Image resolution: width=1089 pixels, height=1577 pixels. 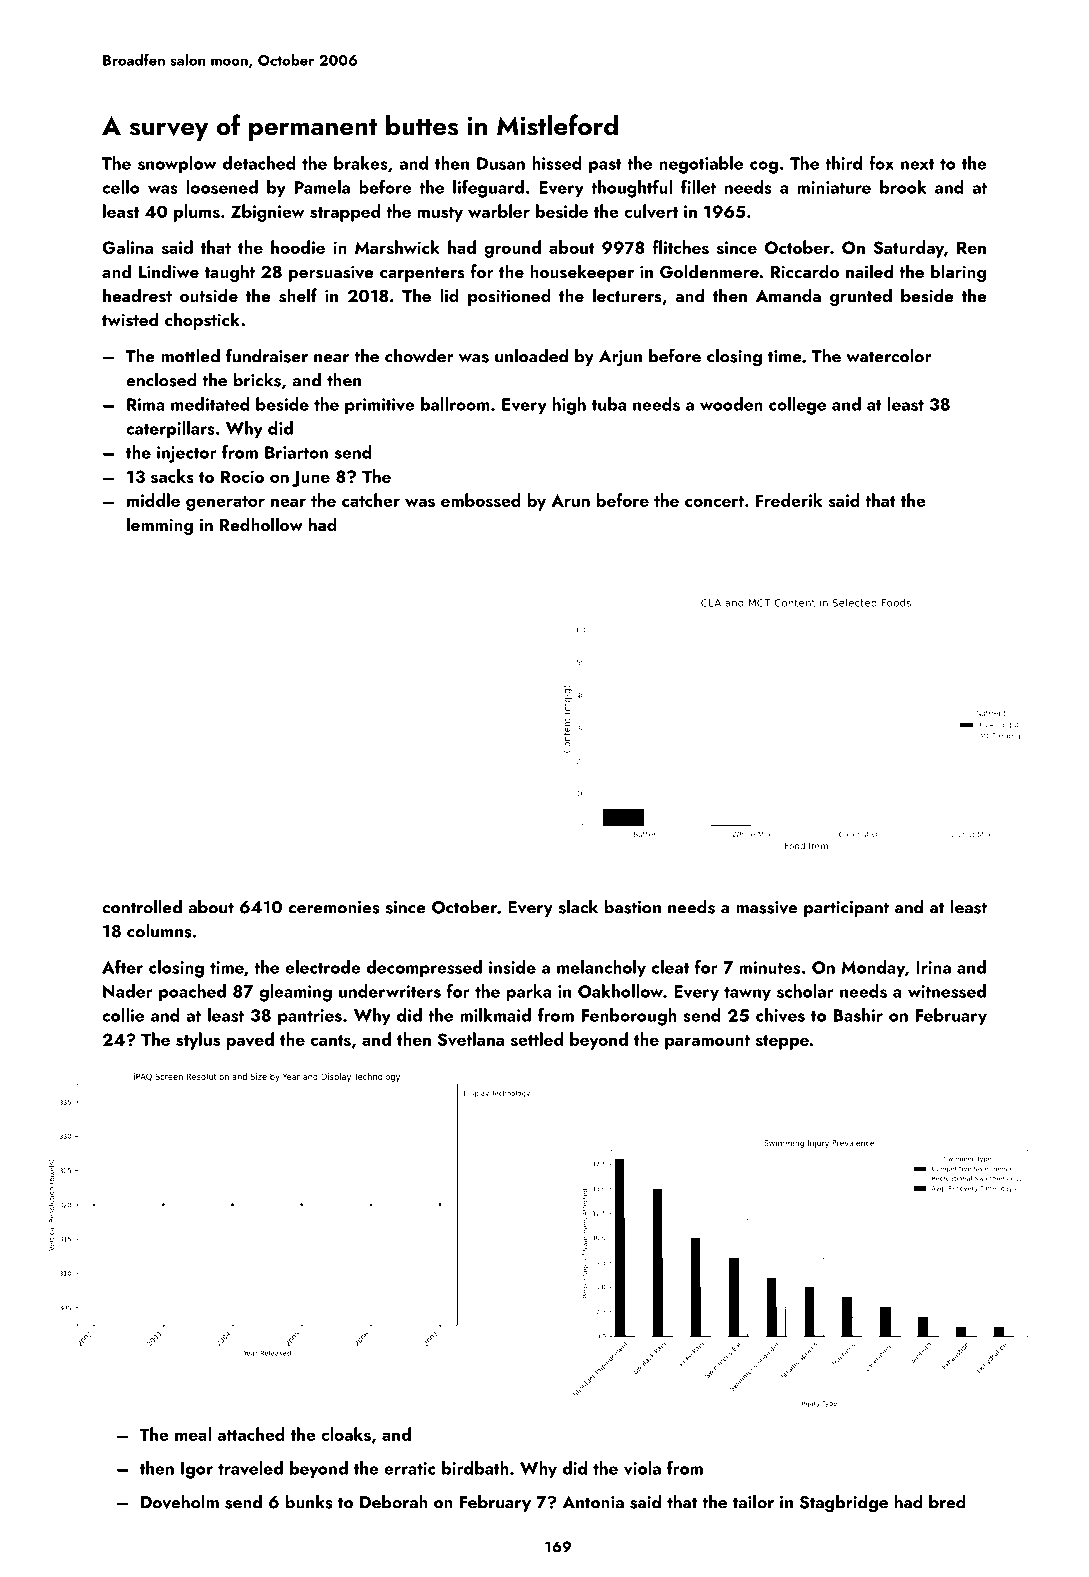 I want to click on decompressed, so click(x=424, y=969).
